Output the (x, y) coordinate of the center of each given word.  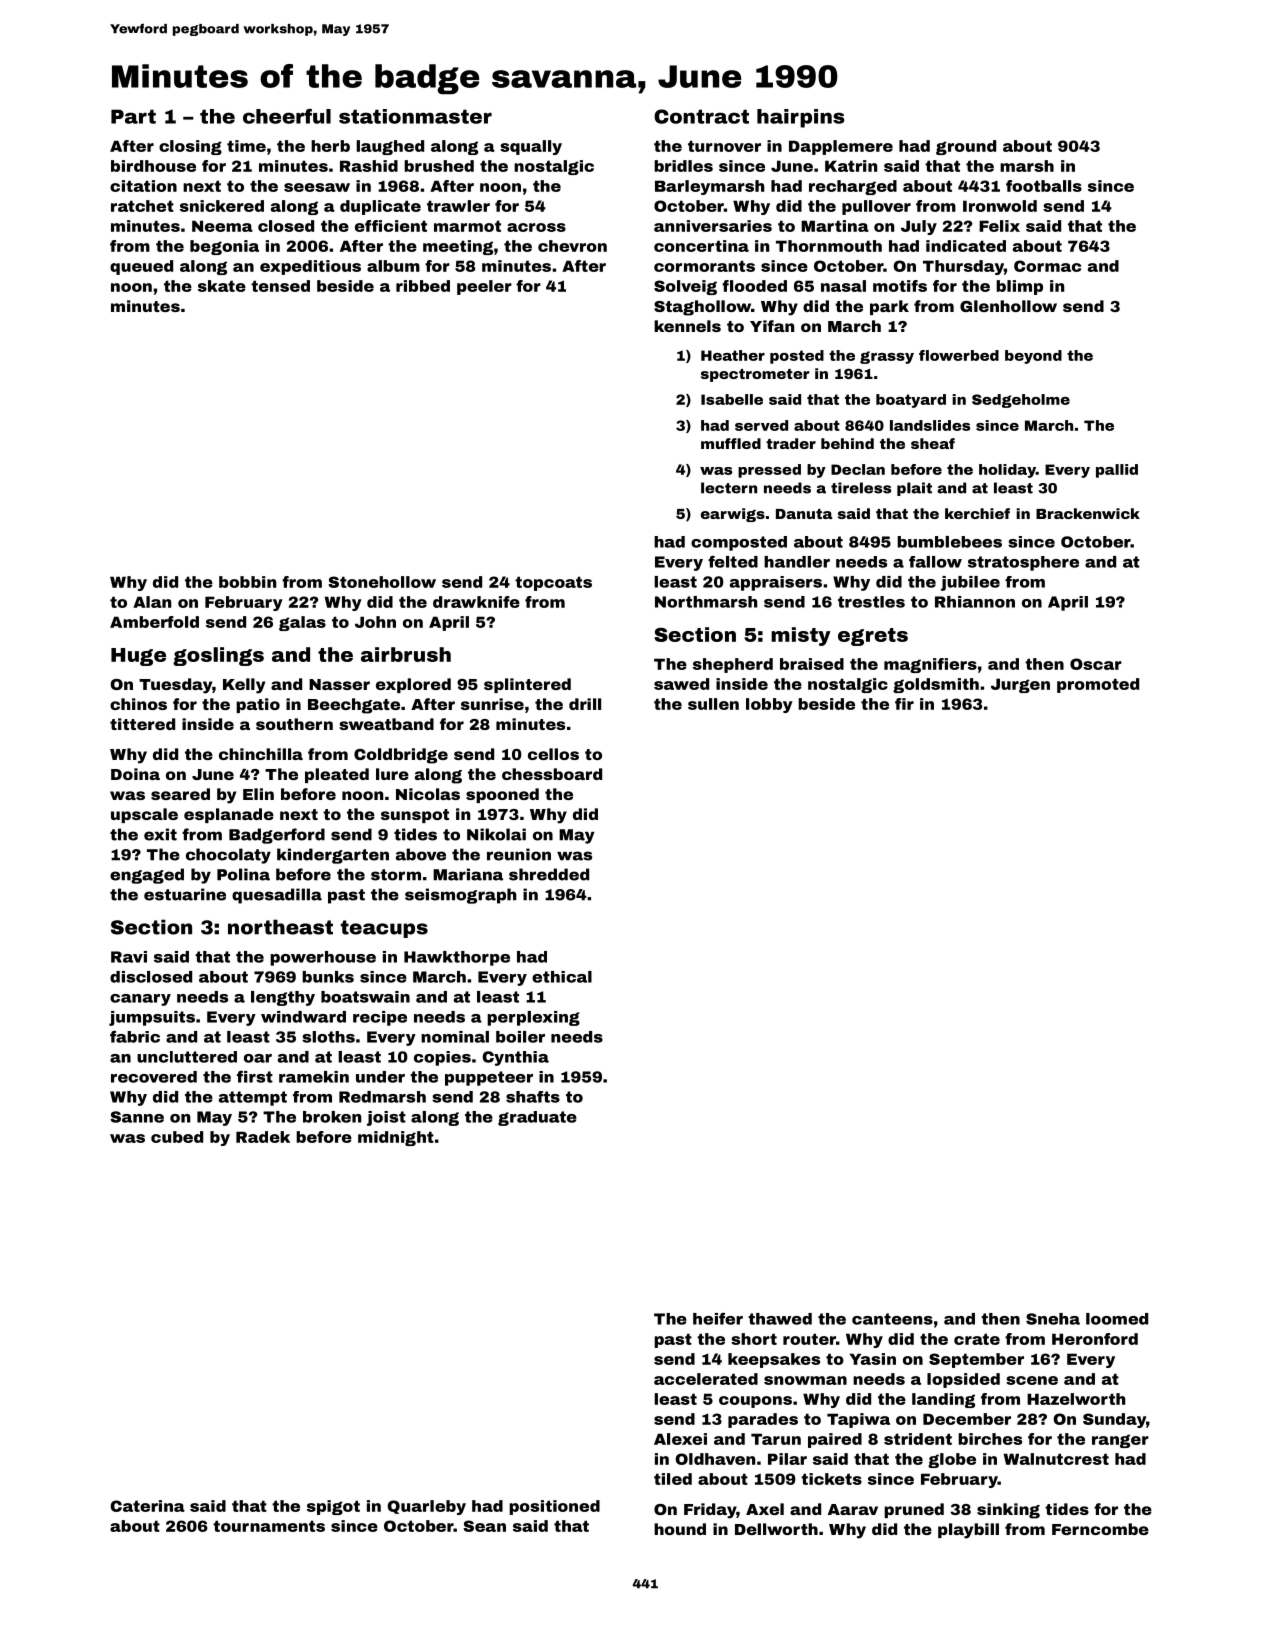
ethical (562, 977)
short (754, 1339)
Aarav (853, 1509)
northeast (280, 927)
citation (143, 186)
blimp (1019, 287)
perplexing (533, 1018)
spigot (333, 1507)
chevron (572, 246)
